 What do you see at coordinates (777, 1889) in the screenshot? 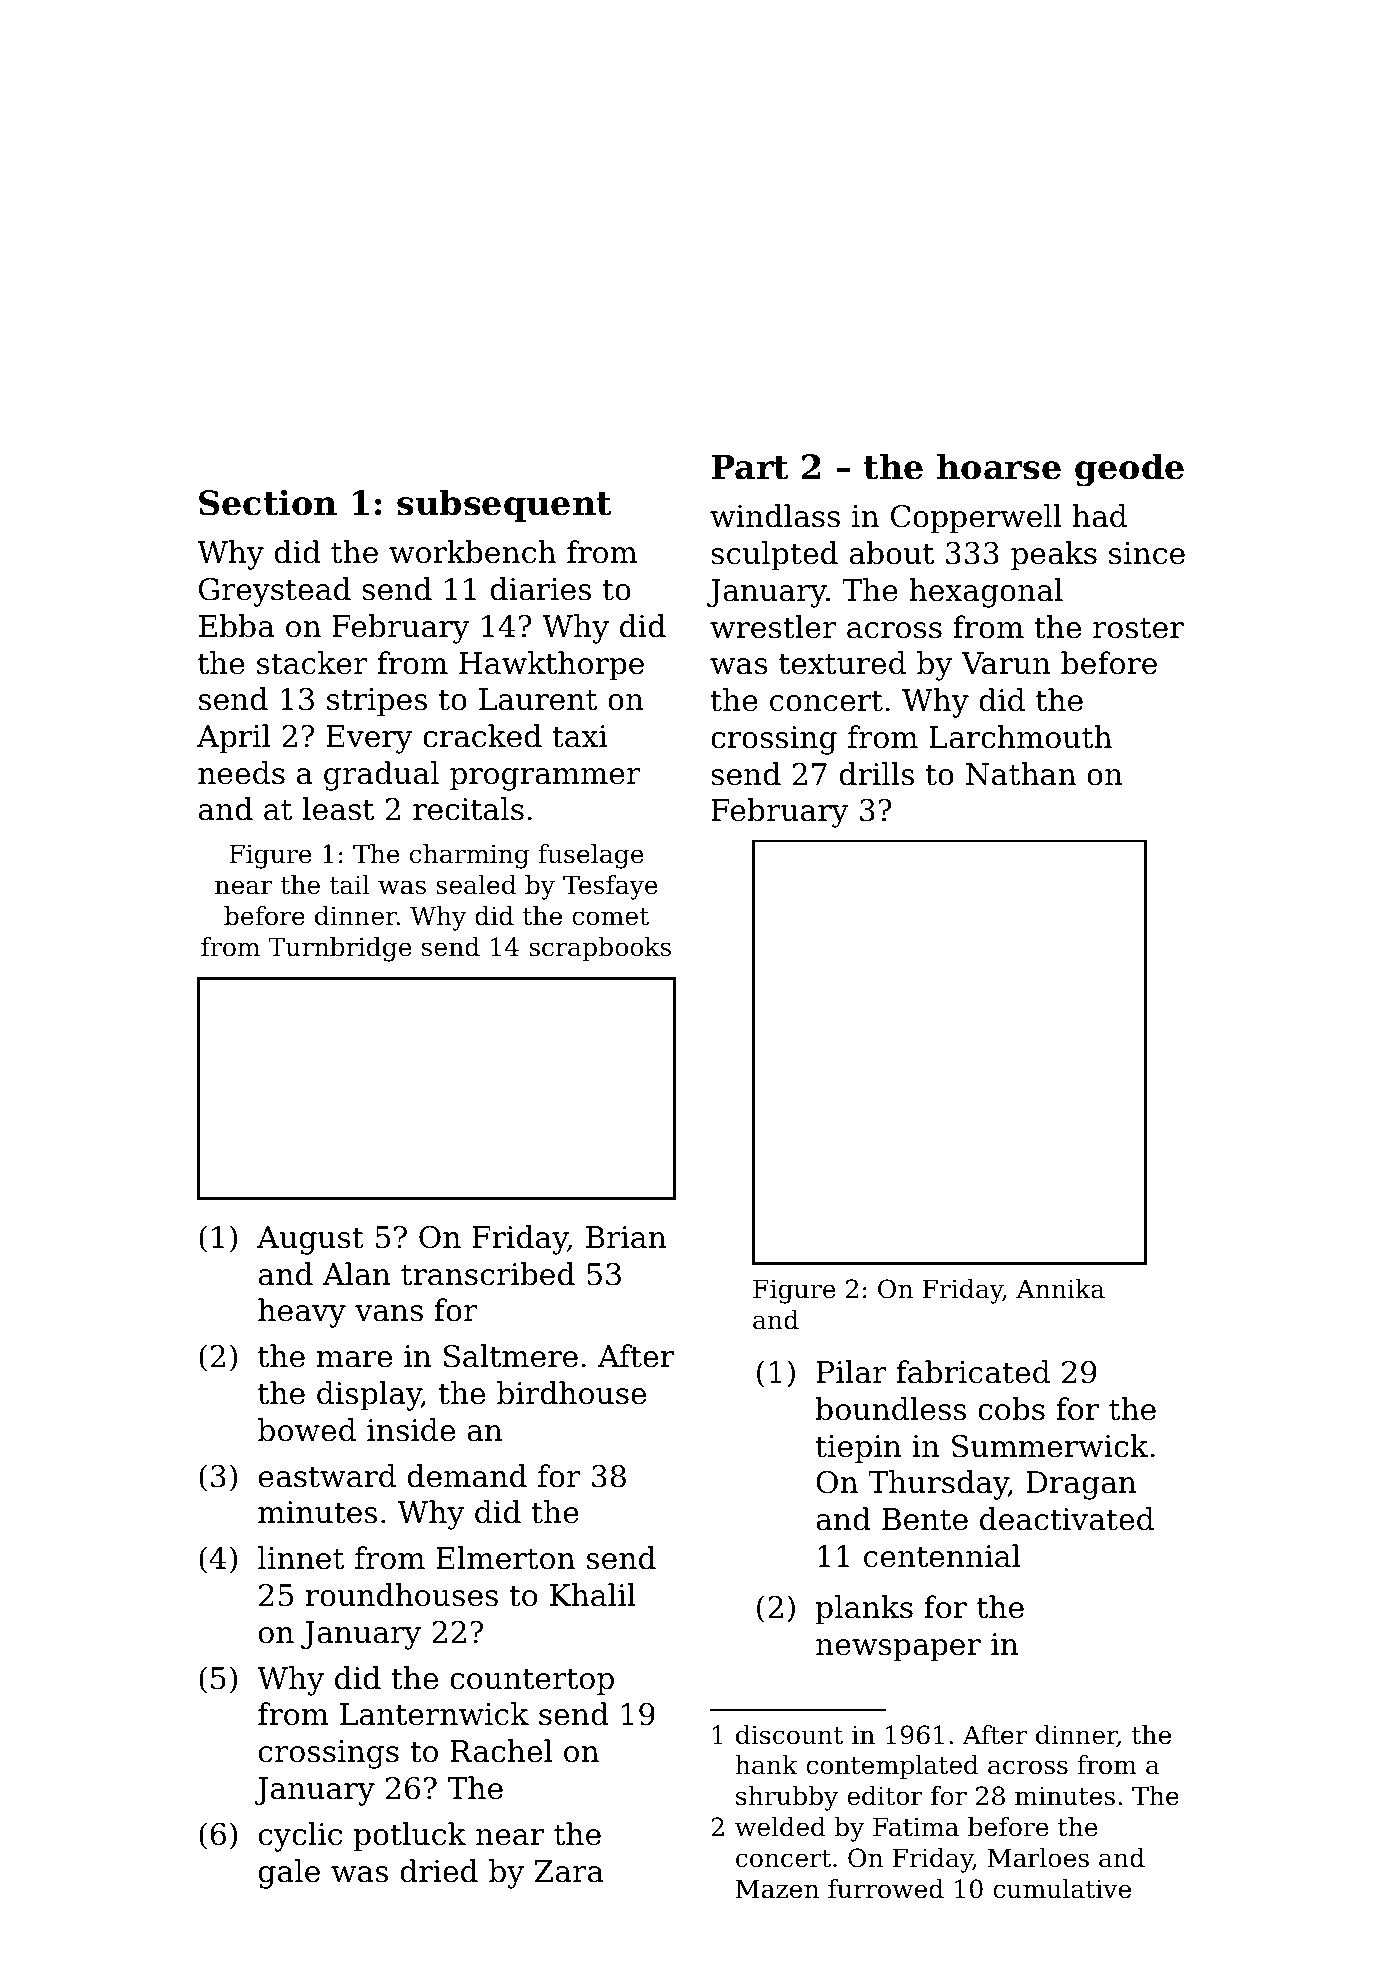
I see `Mazen` at bounding box center [777, 1889].
